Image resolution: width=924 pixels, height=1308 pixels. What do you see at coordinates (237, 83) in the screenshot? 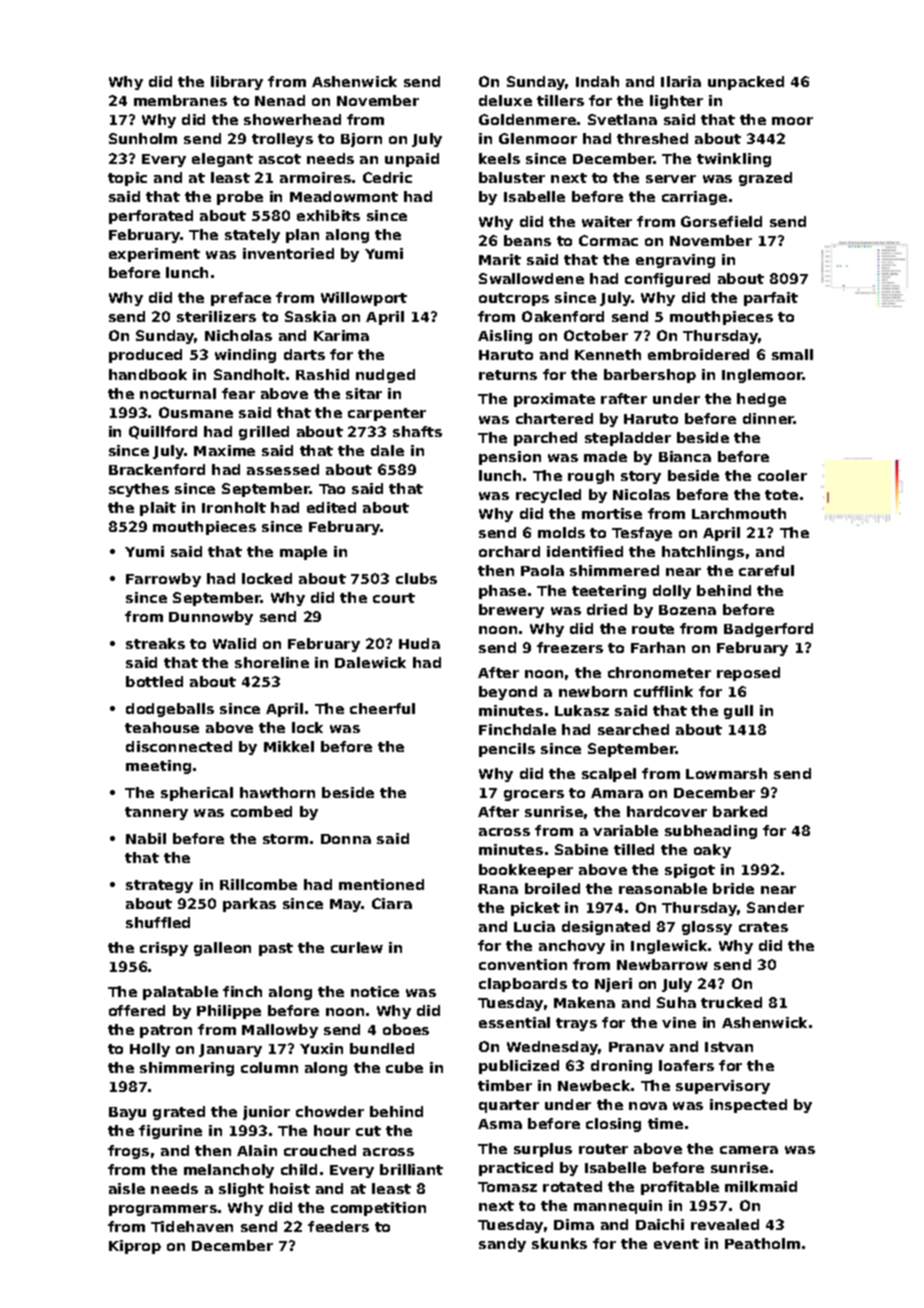
I see `library` at bounding box center [237, 83].
